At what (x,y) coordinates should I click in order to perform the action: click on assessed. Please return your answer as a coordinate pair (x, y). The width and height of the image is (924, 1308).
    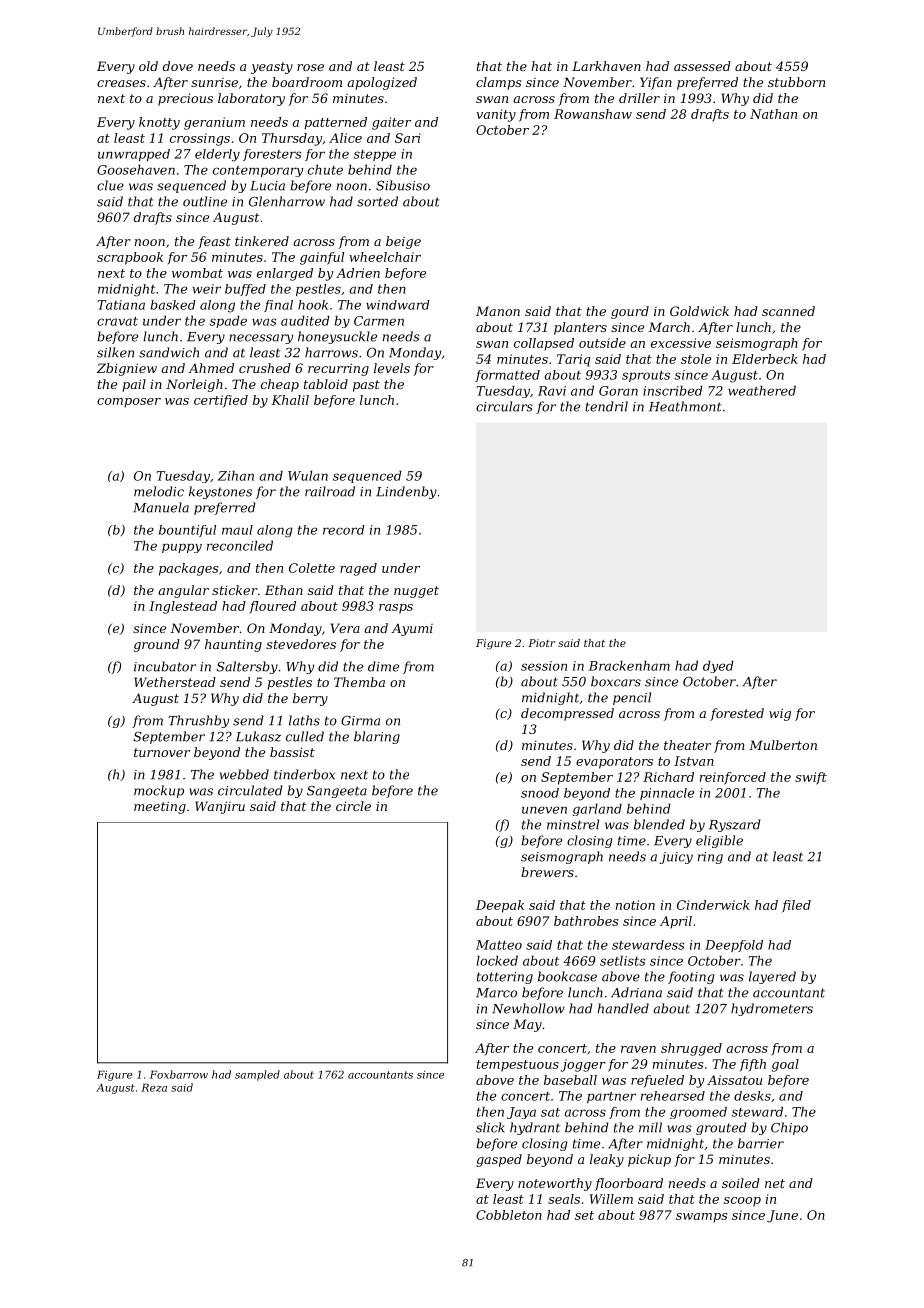
    Looking at the image, I should click on (702, 66).
